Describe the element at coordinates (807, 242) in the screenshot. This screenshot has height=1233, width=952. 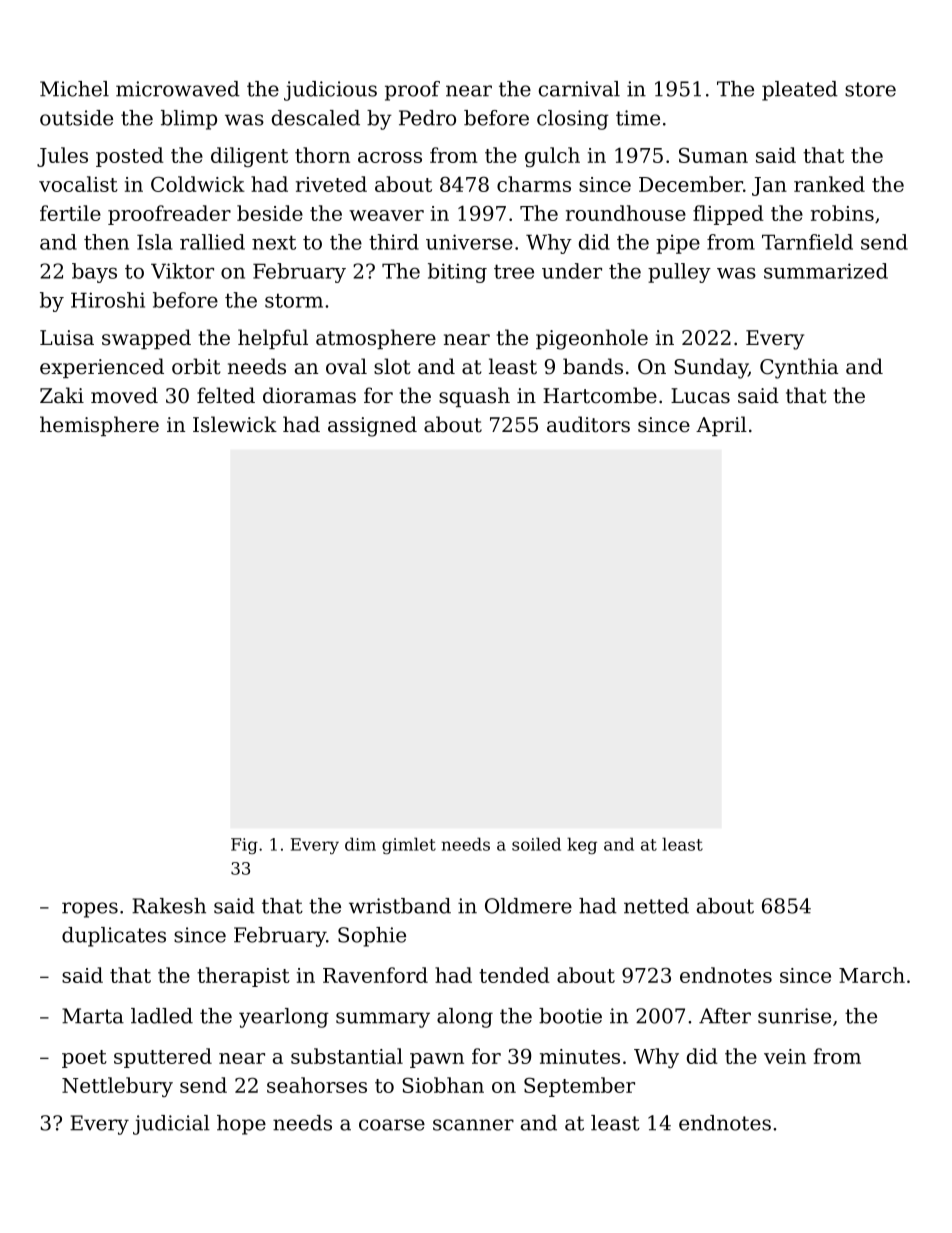
I see `Tarnfield` at that location.
